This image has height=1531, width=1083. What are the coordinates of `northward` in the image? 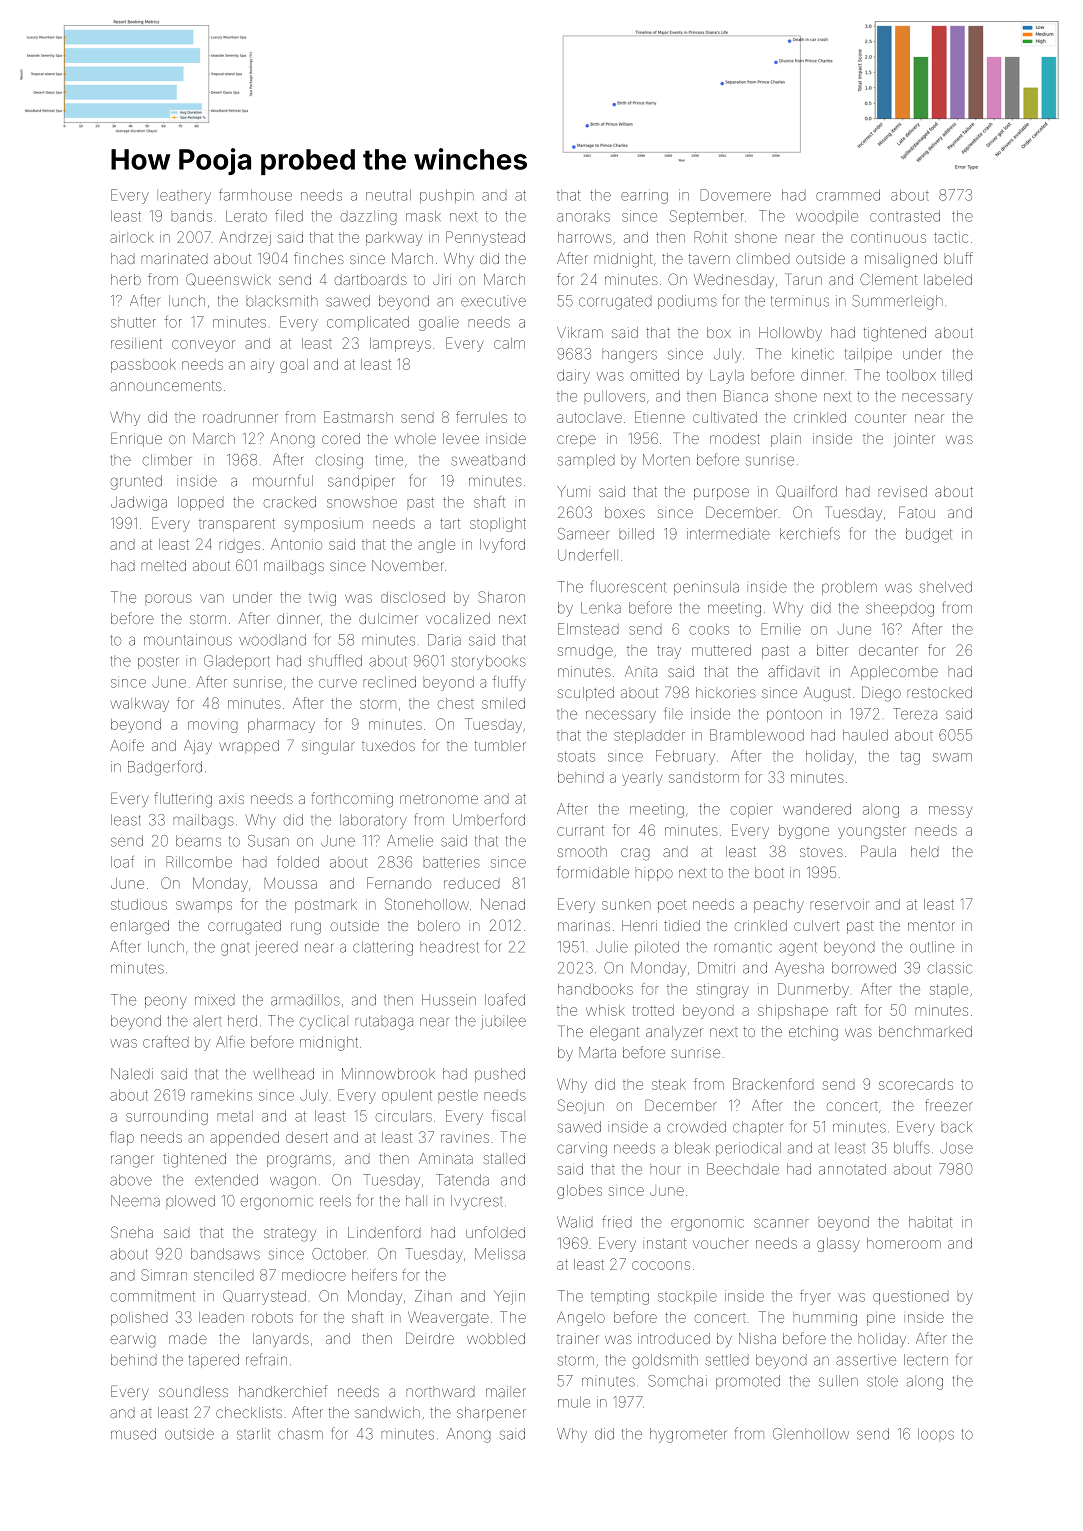 It's located at (440, 1391).
